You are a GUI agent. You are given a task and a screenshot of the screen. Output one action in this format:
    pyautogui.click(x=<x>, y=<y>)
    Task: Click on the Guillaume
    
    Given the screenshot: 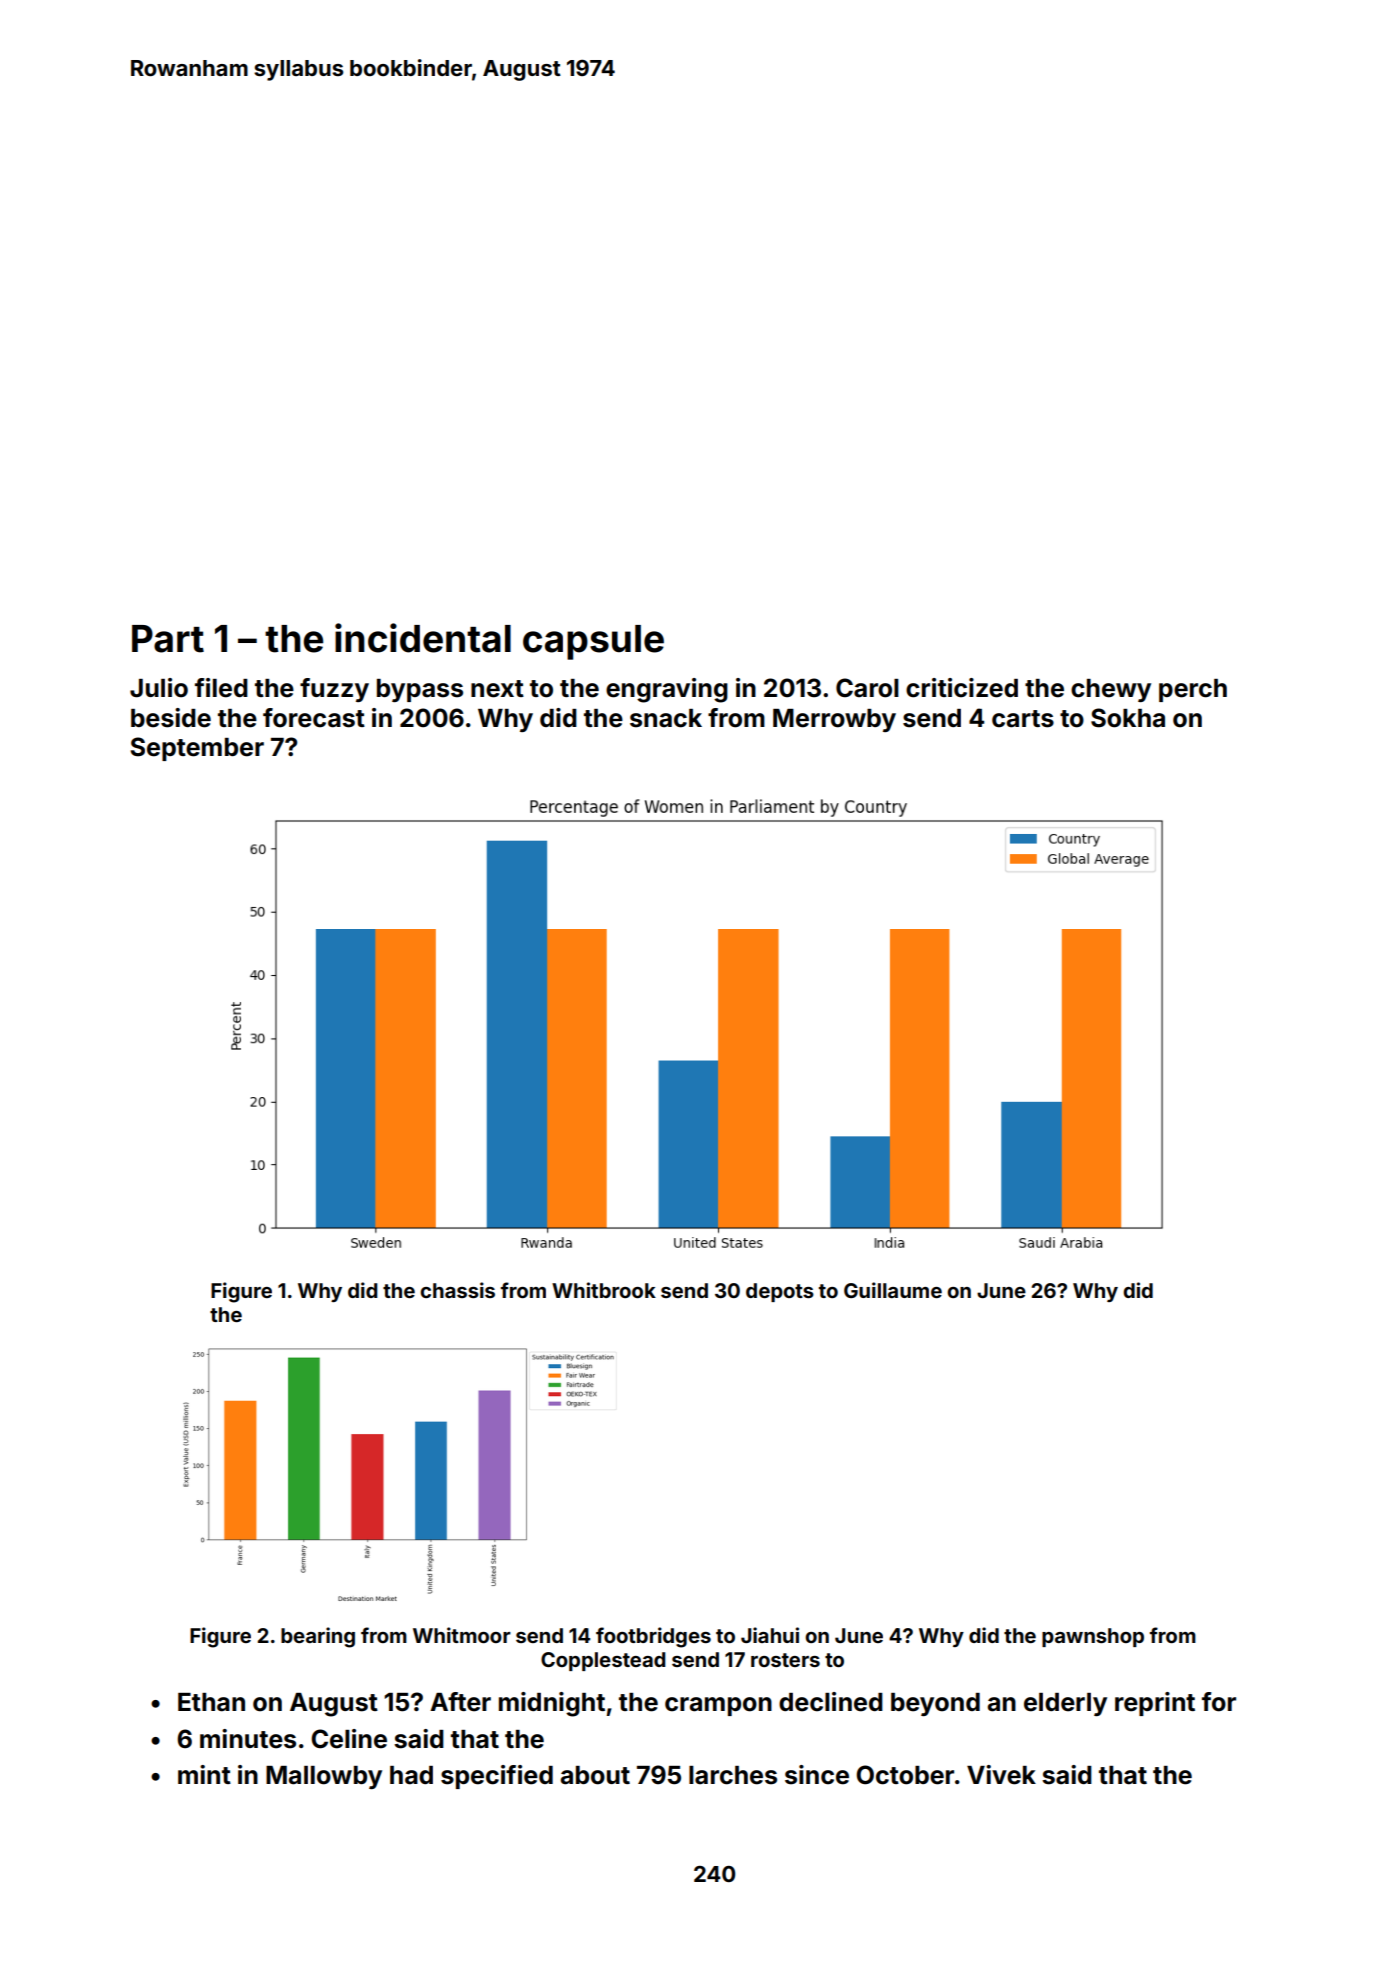 What is the action you would take?
    pyautogui.click(x=893, y=1290)
